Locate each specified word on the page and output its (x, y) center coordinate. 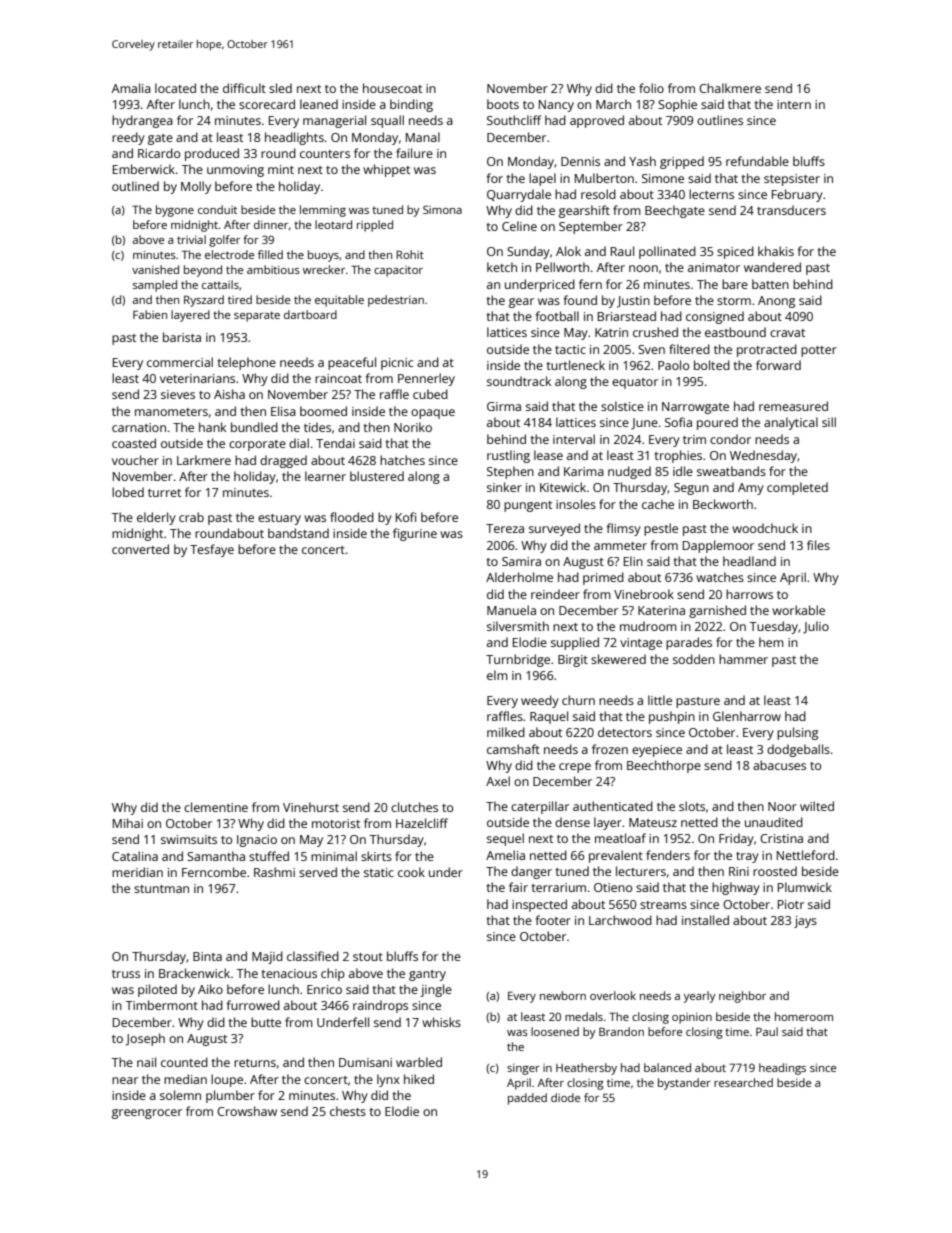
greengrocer (147, 1114)
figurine (415, 534)
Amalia (131, 88)
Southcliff (514, 120)
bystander (684, 1084)
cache (658, 504)
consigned (715, 317)
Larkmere (204, 460)
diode (565, 1097)
